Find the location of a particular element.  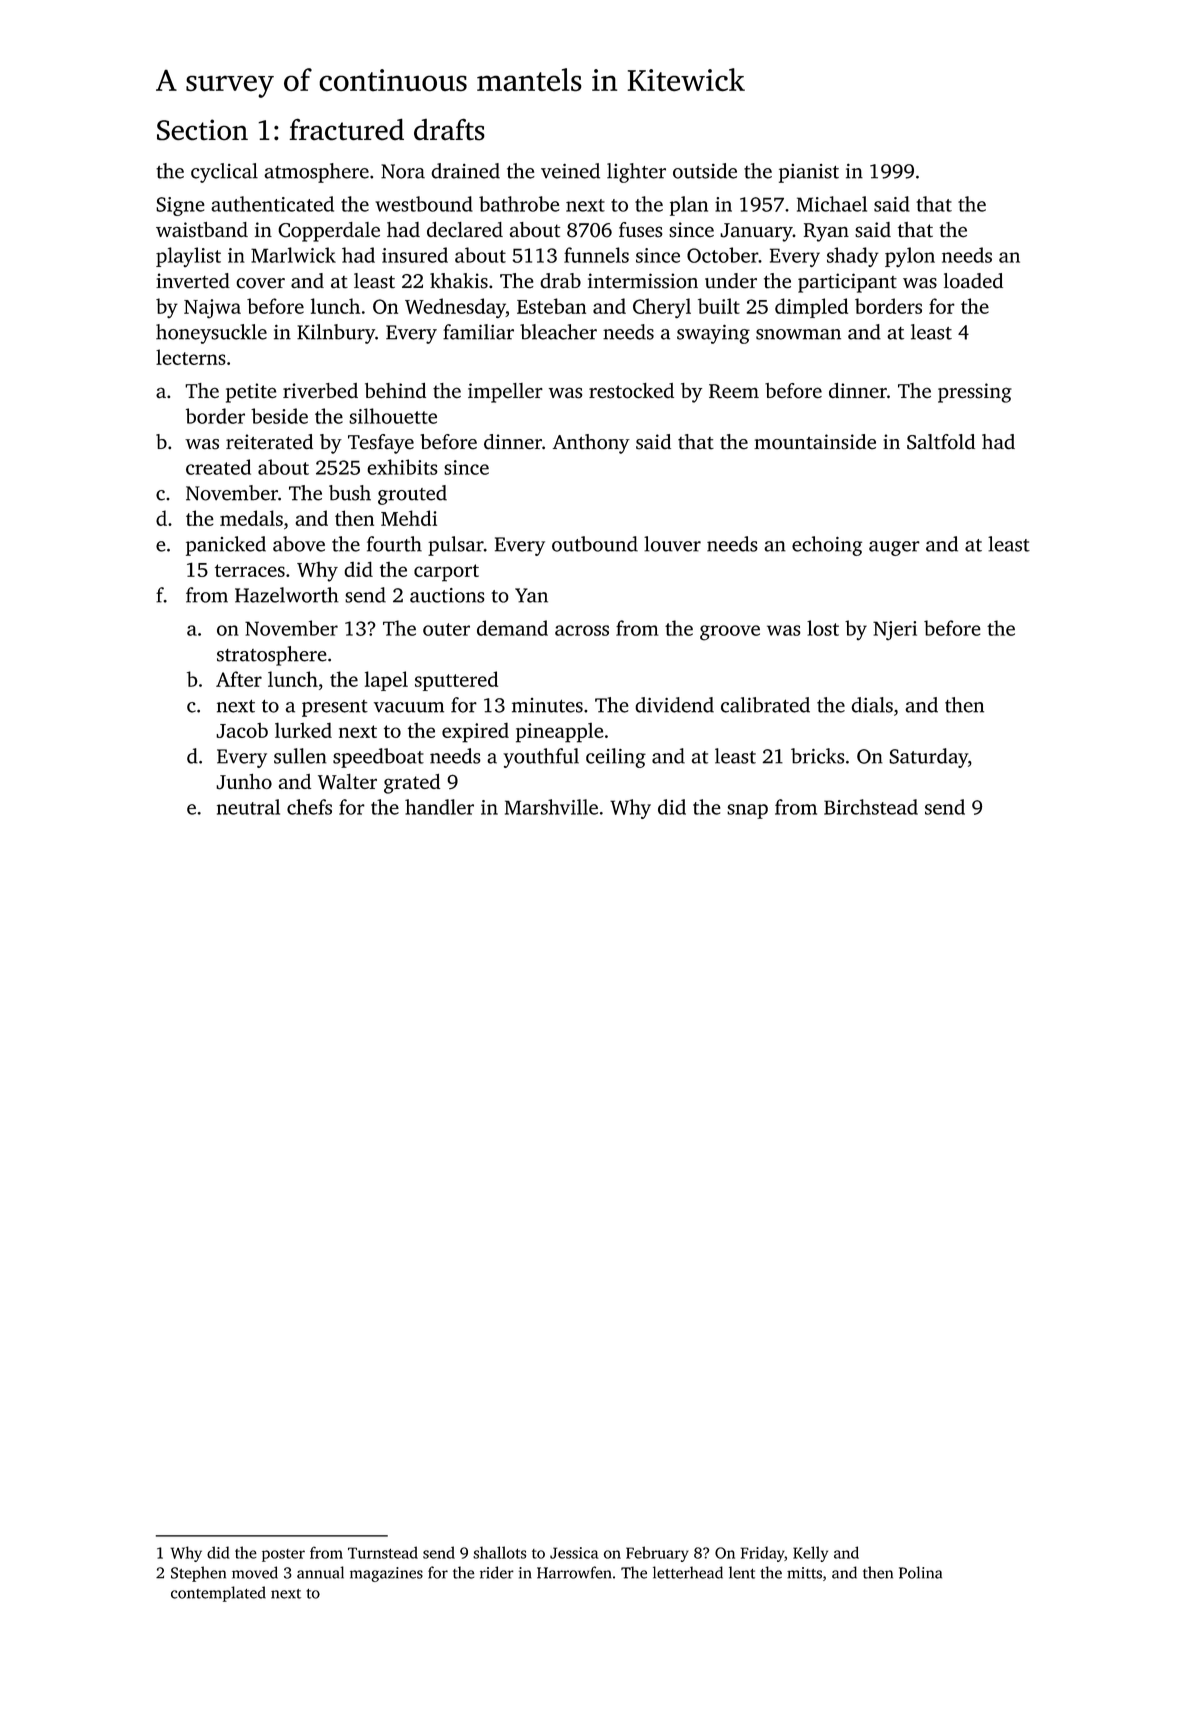

Stephen is located at coordinates (198, 1574).
